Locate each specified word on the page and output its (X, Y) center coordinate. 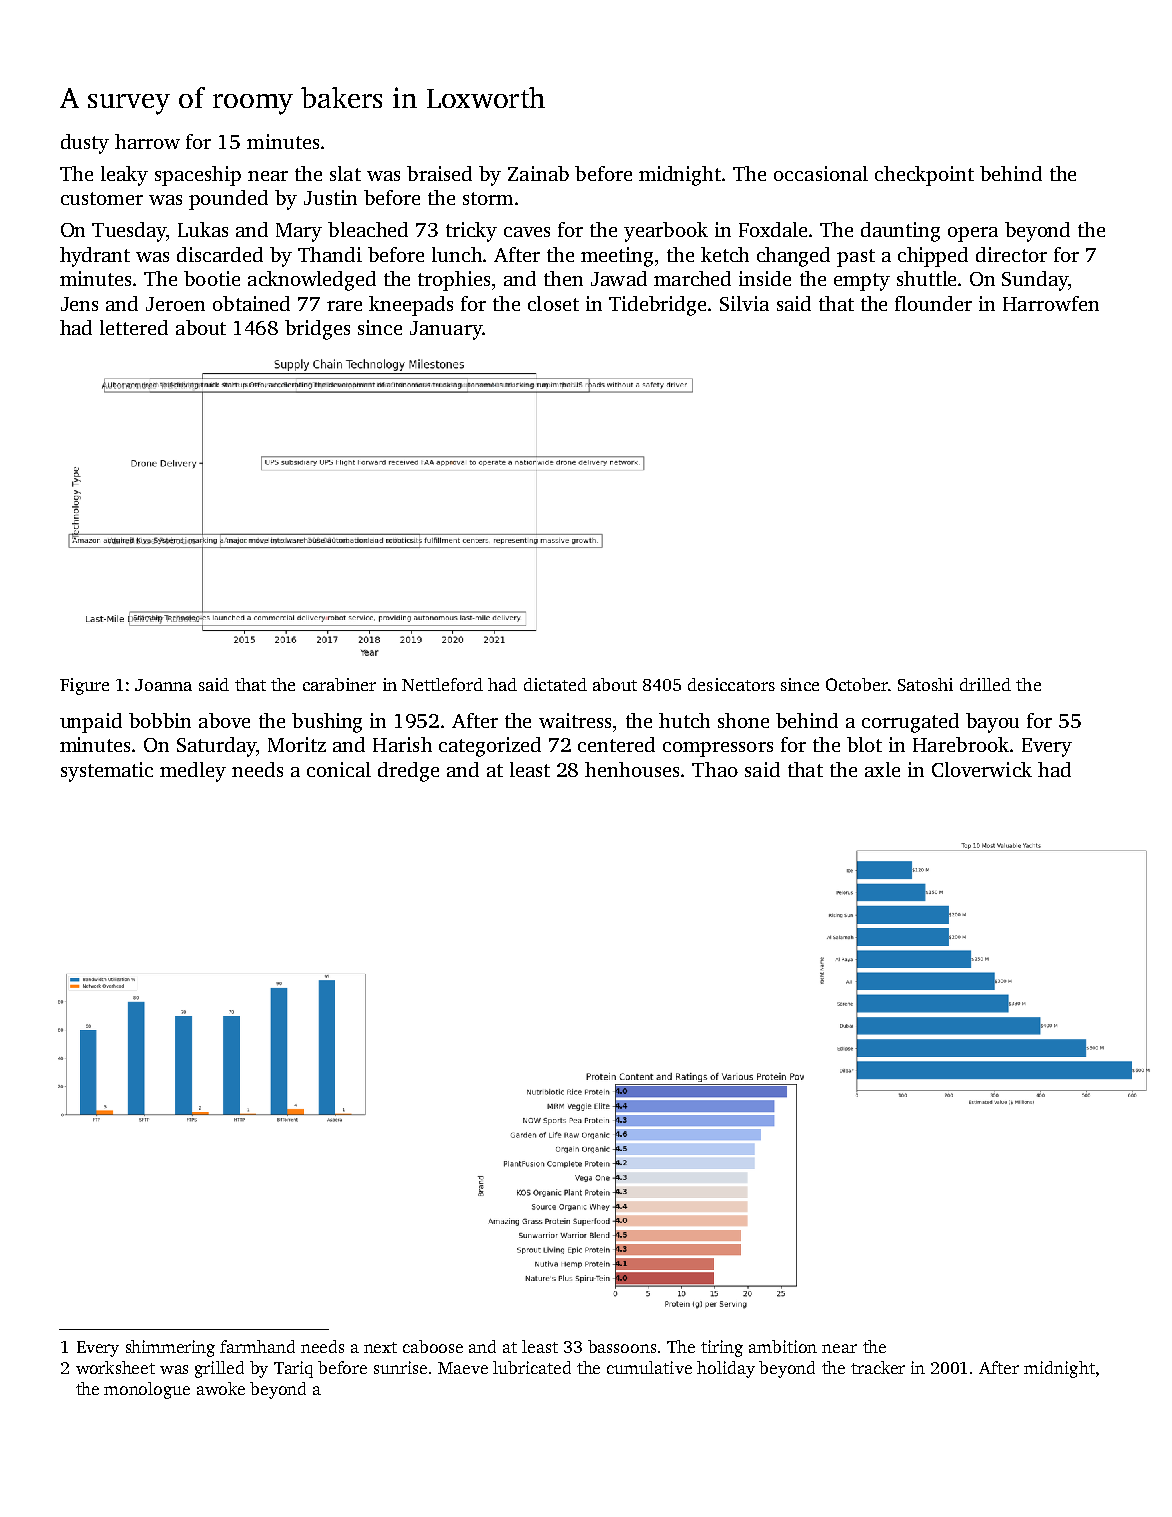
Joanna (163, 685)
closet (553, 303)
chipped (933, 257)
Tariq (293, 1369)
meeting (617, 257)
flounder (933, 303)
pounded (228, 200)
